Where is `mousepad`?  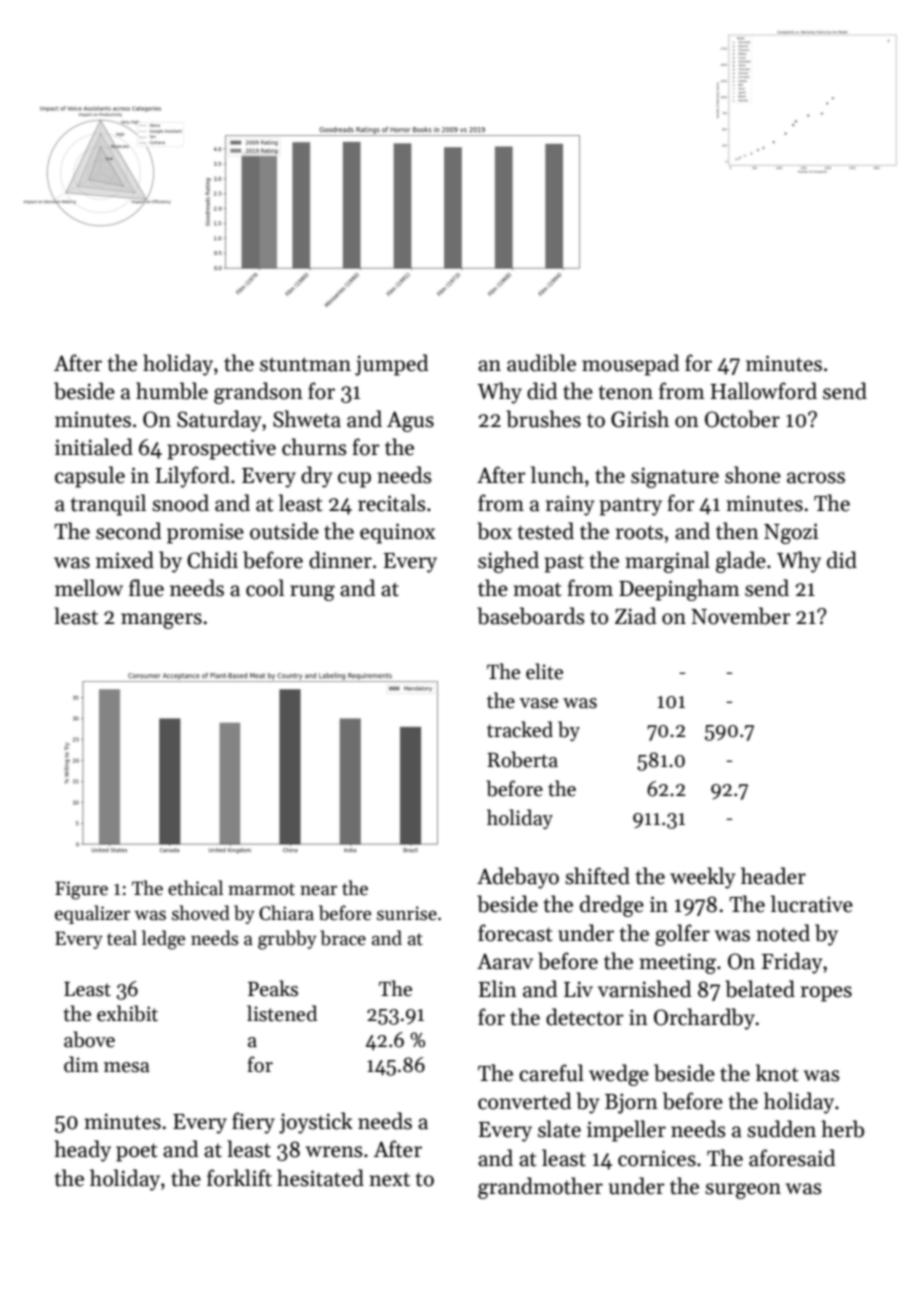 mousepad is located at coordinates (630, 365).
